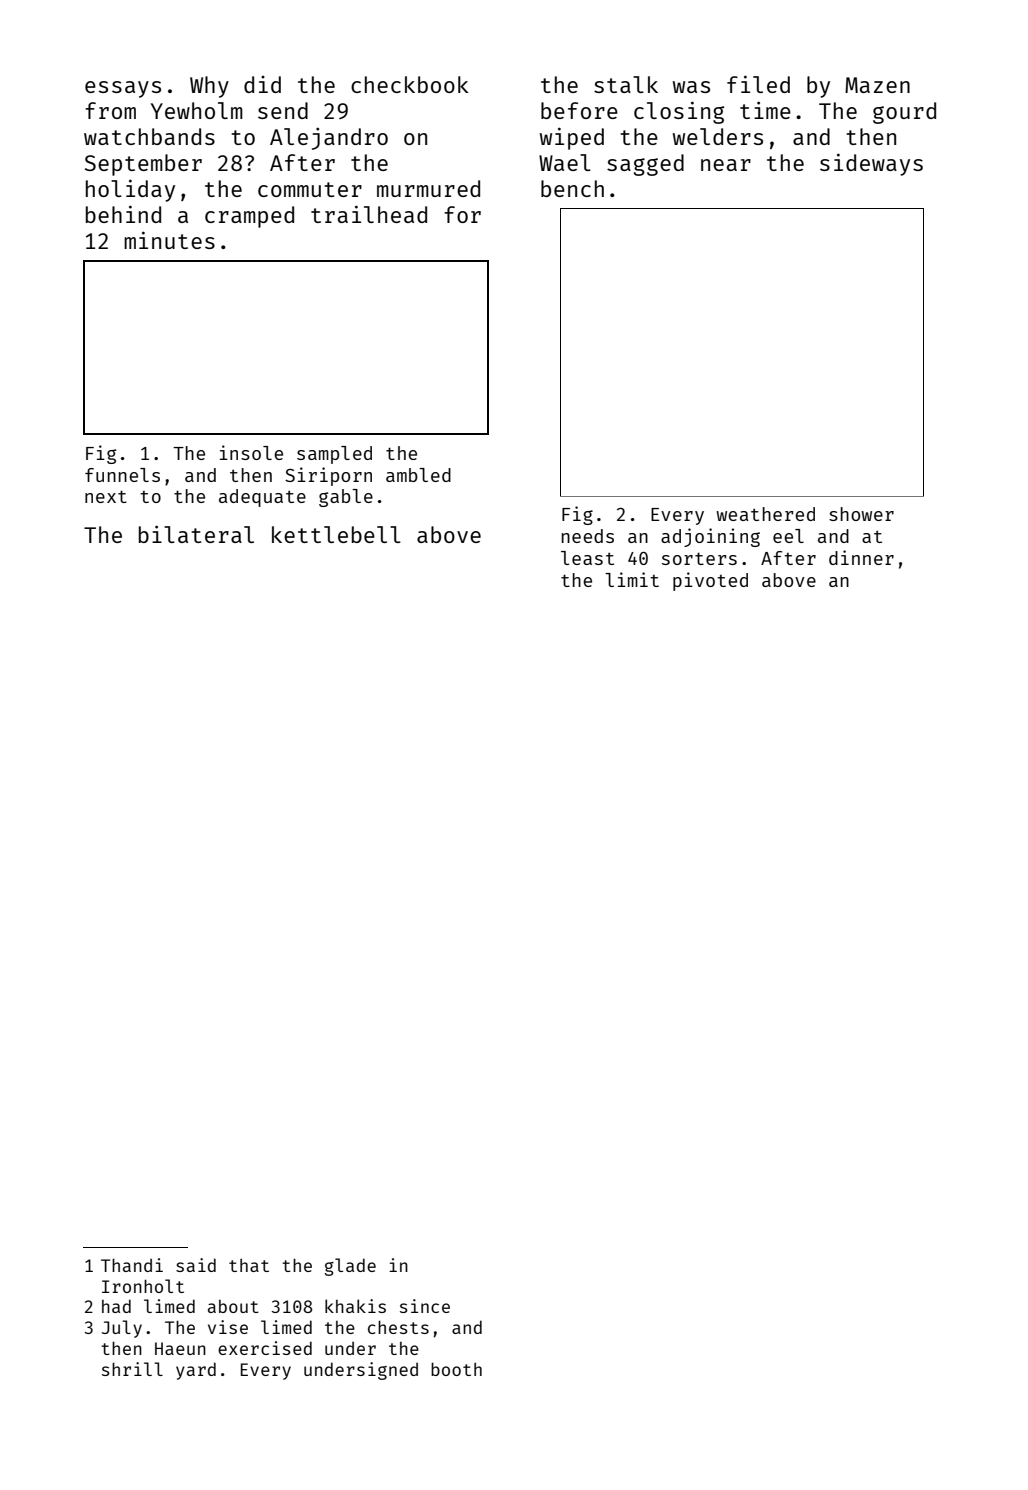 This screenshot has width=1028, height=1490. What do you see at coordinates (877, 85) in the screenshot?
I see `Mazen` at bounding box center [877, 85].
